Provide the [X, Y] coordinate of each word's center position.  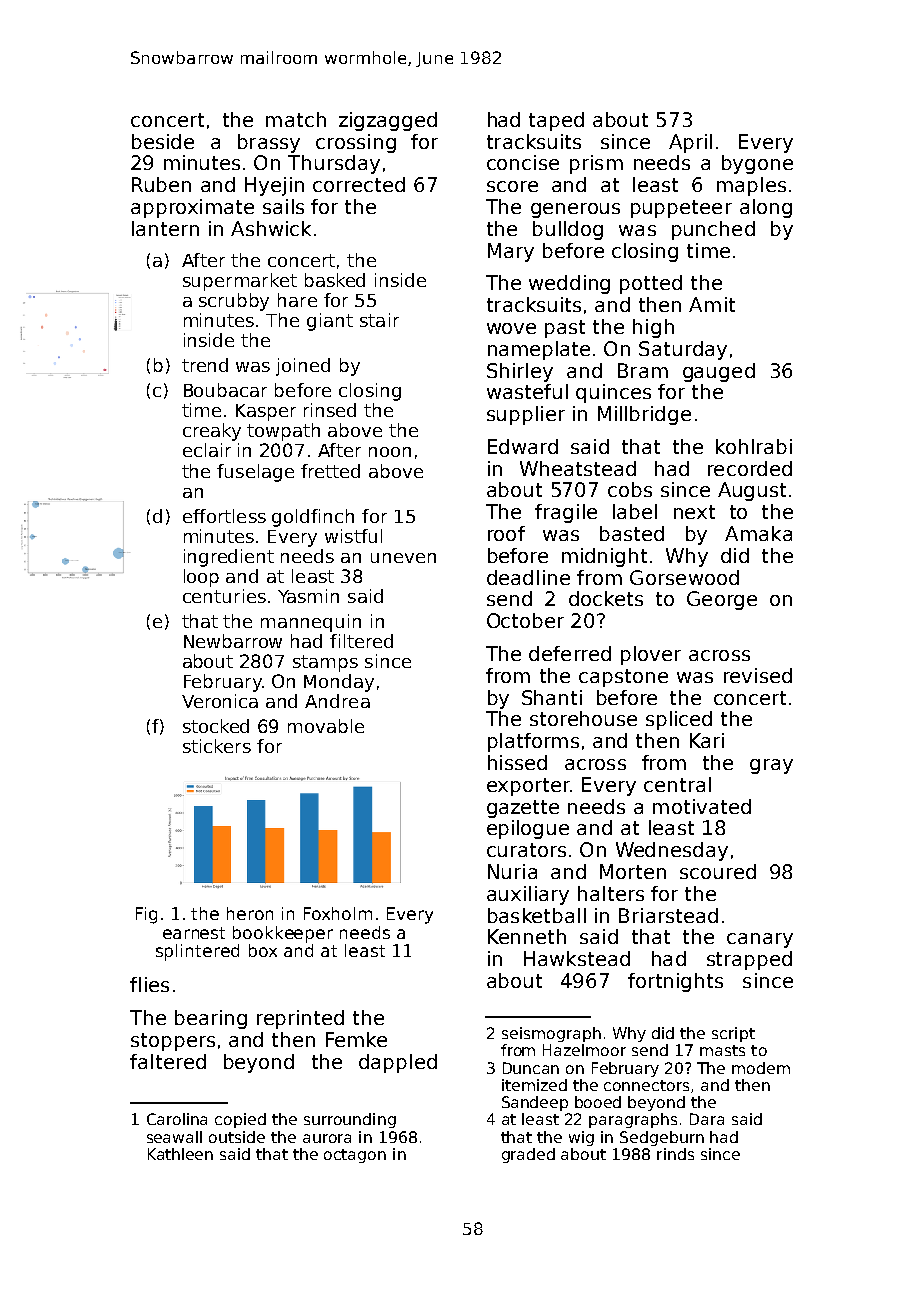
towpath [283, 432]
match [296, 119]
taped [556, 121]
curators [526, 850]
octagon [355, 1156]
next [694, 512]
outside [237, 1137]
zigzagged [388, 121]
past [565, 329]
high [653, 328]
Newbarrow [233, 641]
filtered [361, 641]
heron [250, 913]
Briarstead [668, 915]
